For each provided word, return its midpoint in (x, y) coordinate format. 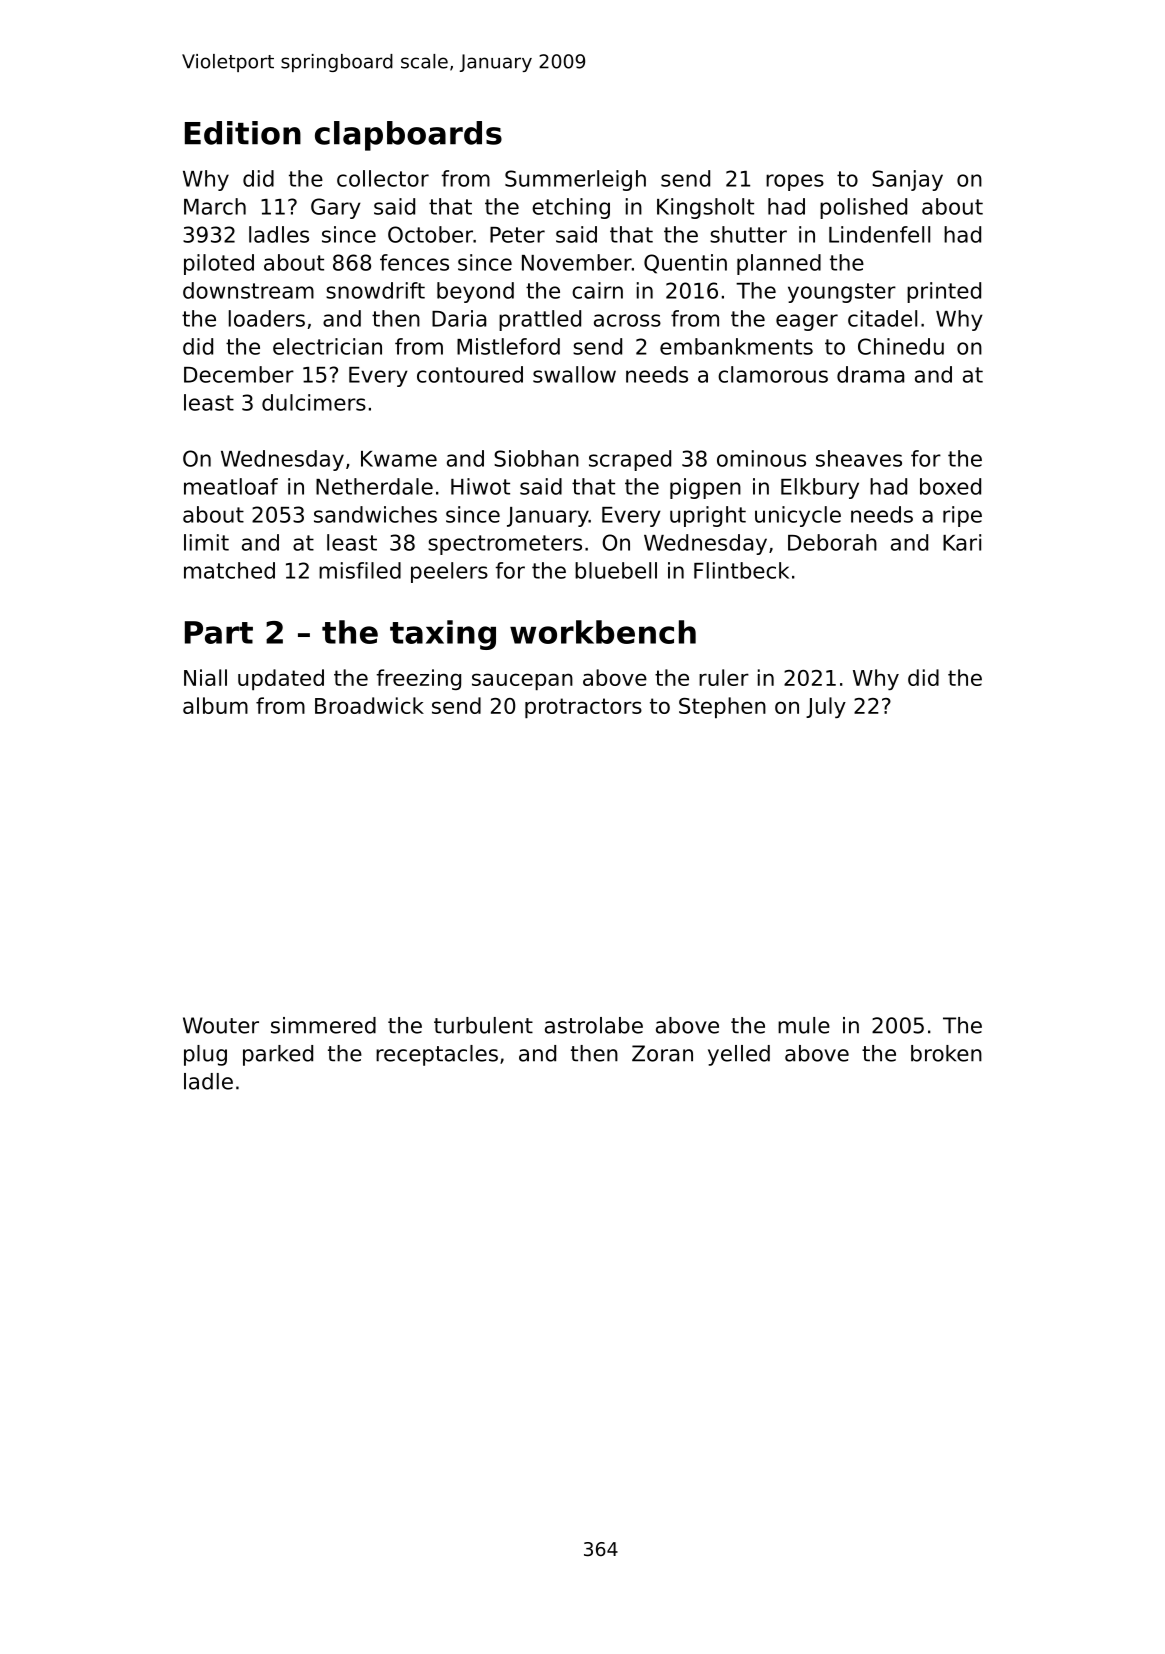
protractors (583, 708)
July (826, 707)
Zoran (662, 1053)
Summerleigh (575, 180)
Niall (205, 677)
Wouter (221, 1025)
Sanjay (907, 180)
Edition (243, 133)
